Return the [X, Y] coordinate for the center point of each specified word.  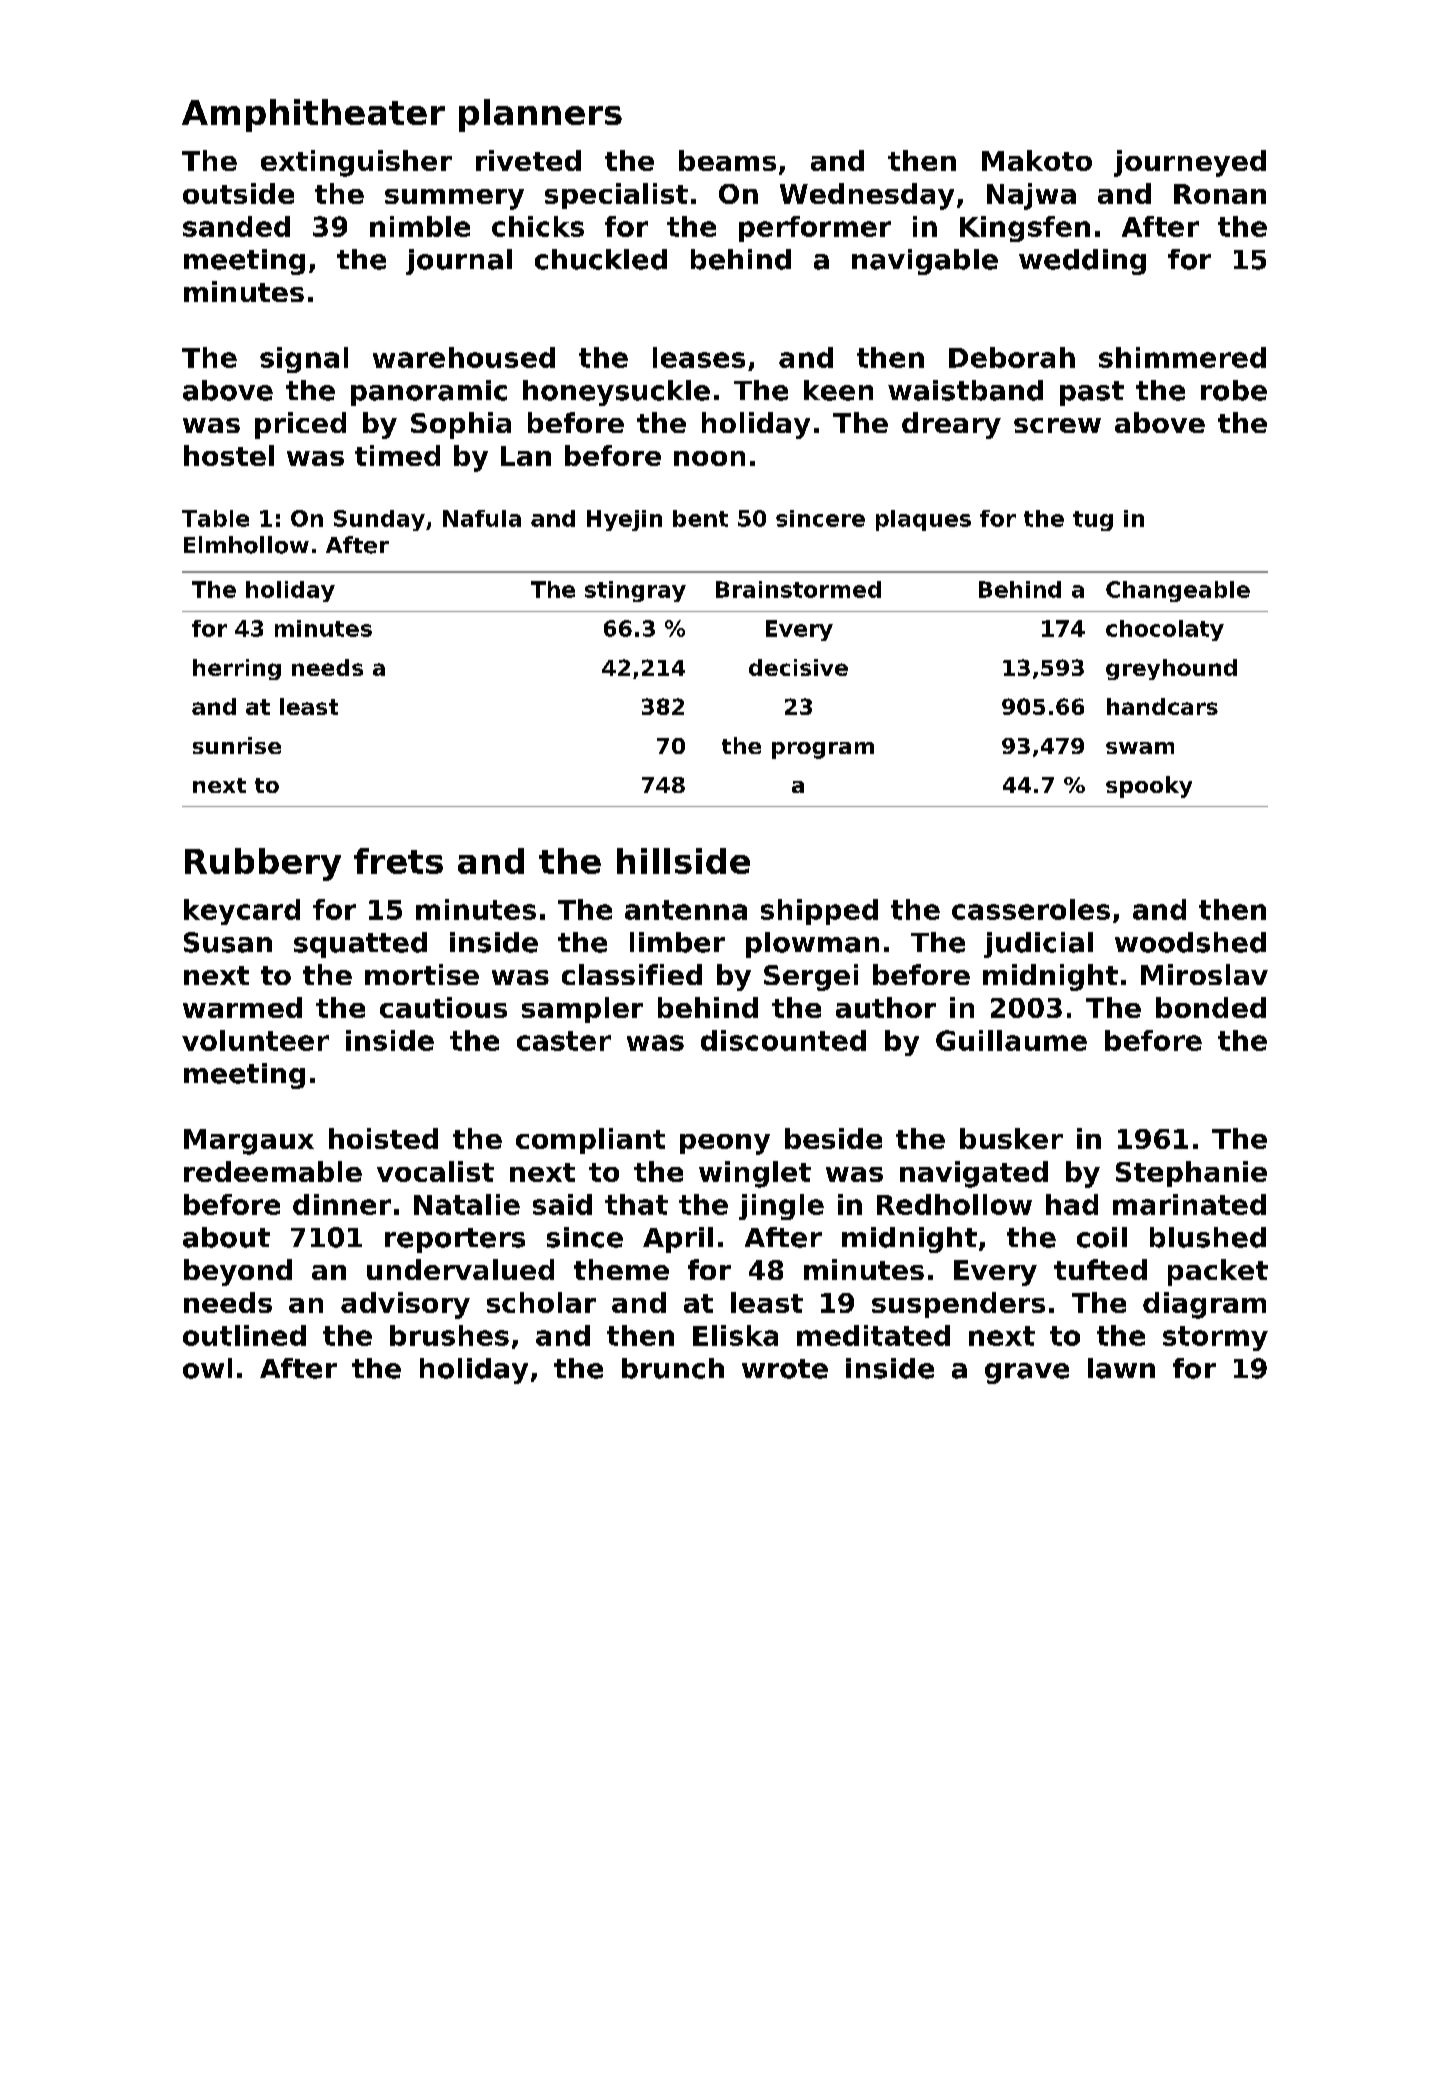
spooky [1149, 787]
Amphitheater [313, 115]
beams [727, 160]
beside [833, 1138]
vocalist [435, 1171]
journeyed [1190, 163]
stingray [635, 591]
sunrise [237, 745]
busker [1011, 1138]
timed [397, 455]
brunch [673, 1368]
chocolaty [1165, 630]
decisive [798, 667]
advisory [405, 1305]
